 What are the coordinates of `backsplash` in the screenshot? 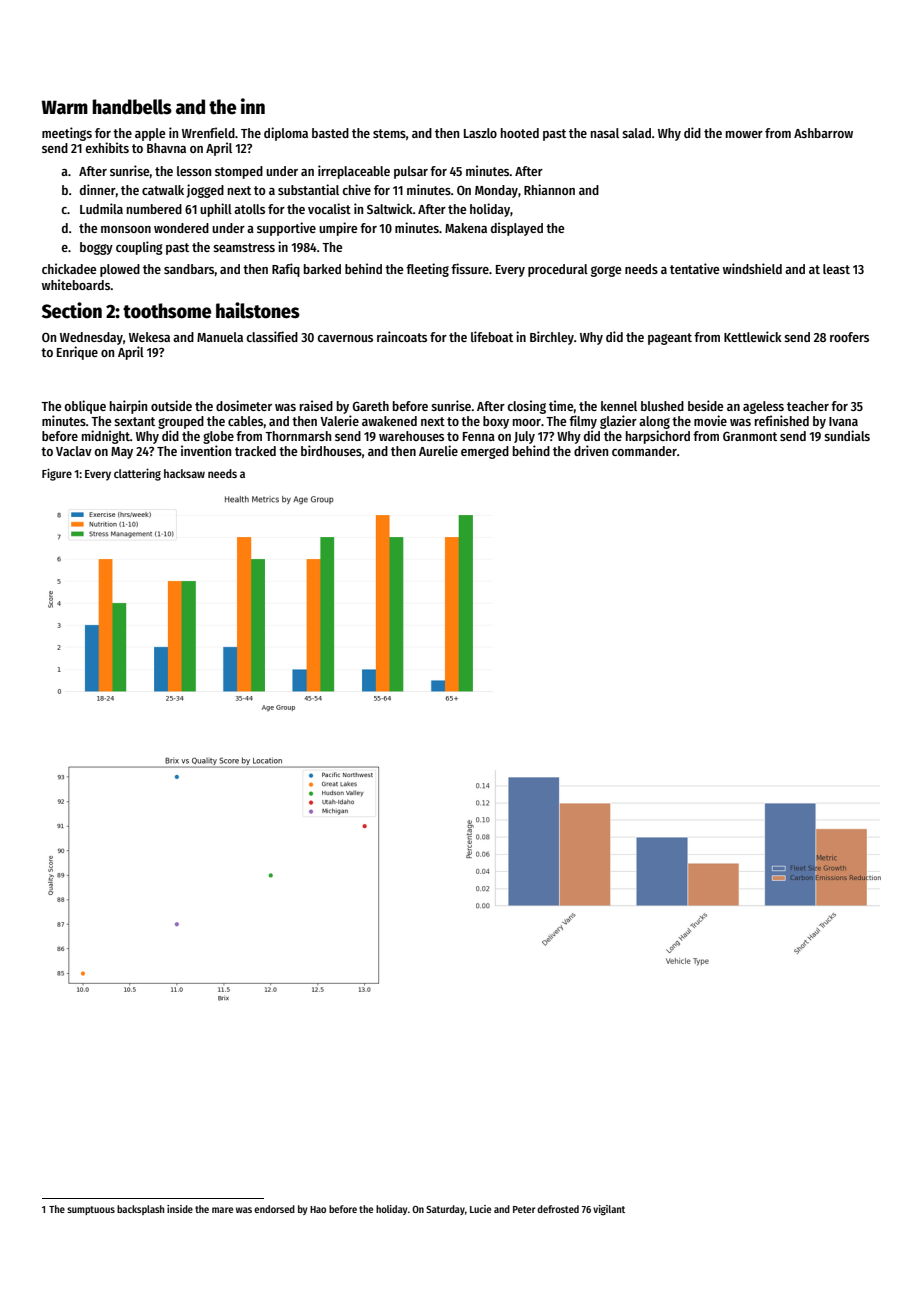 It's located at (140, 1210).
